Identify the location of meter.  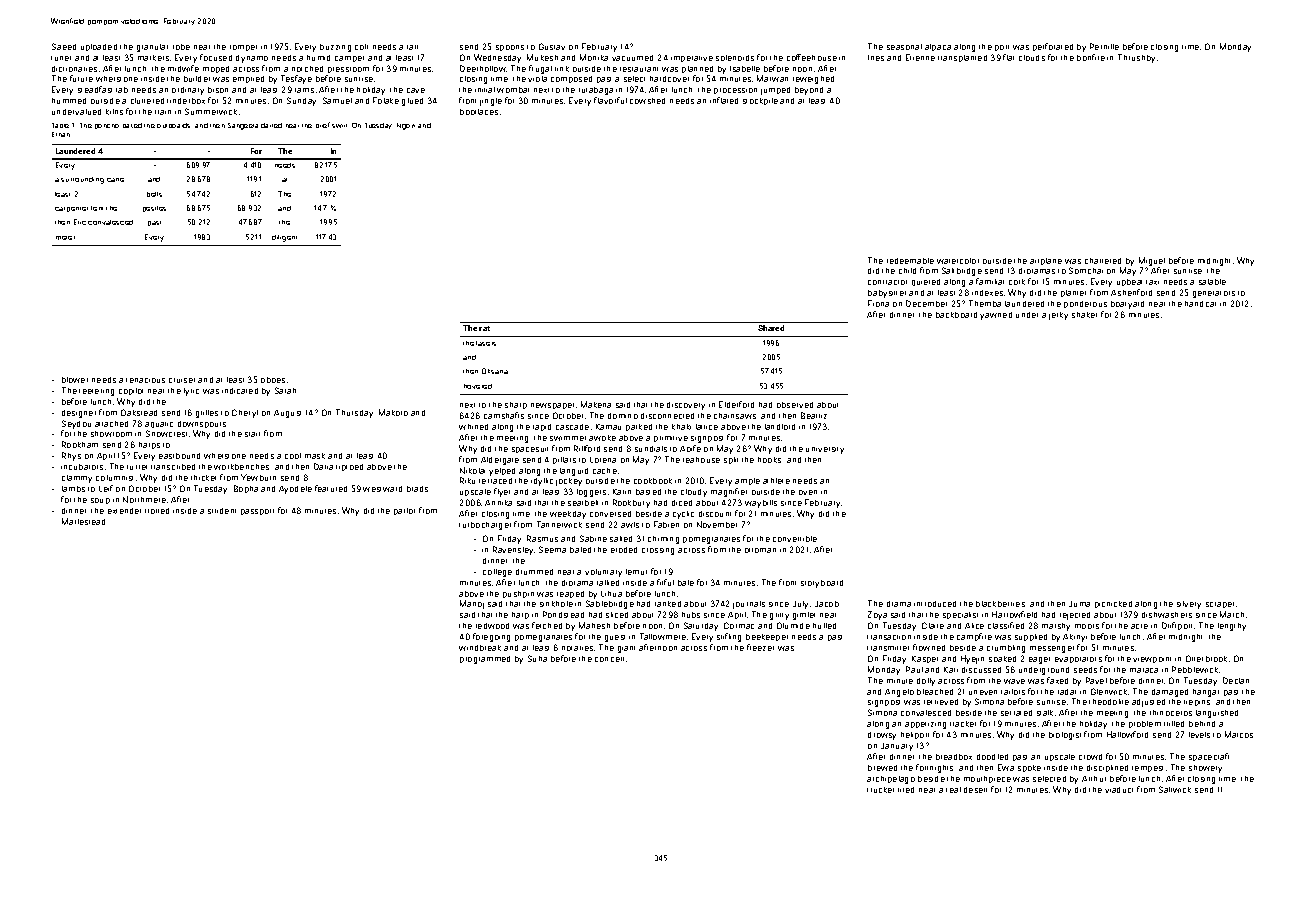
(65, 238).
